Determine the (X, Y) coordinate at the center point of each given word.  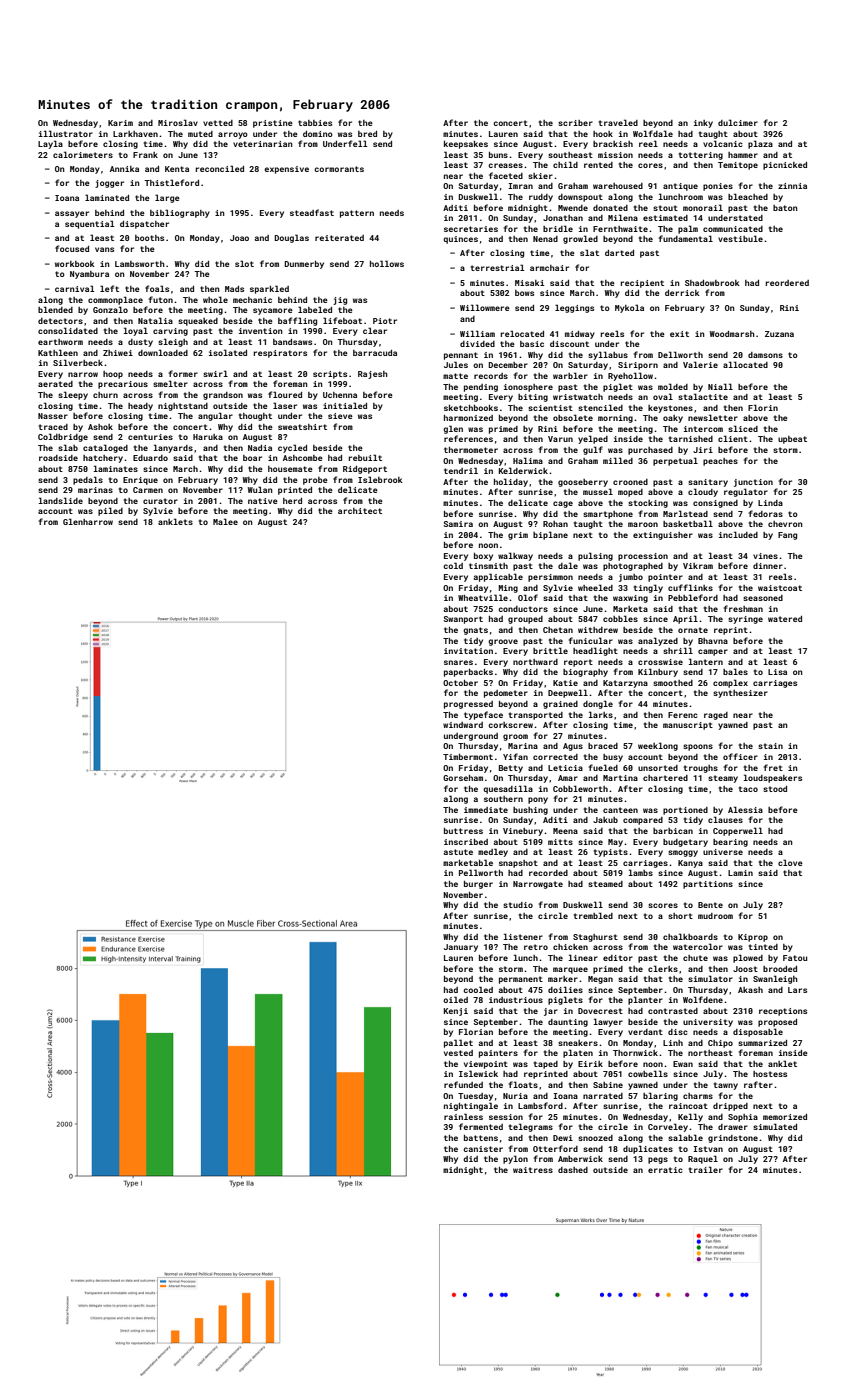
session (506, 1117)
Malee (225, 521)
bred (367, 134)
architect (360, 511)
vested (458, 1053)
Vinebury (523, 832)
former (183, 373)
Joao (239, 238)
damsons (765, 355)
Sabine (608, 1085)
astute (458, 852)
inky (703, 124)
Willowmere (485, 307)
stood (775, 789)
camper (713, 652)
